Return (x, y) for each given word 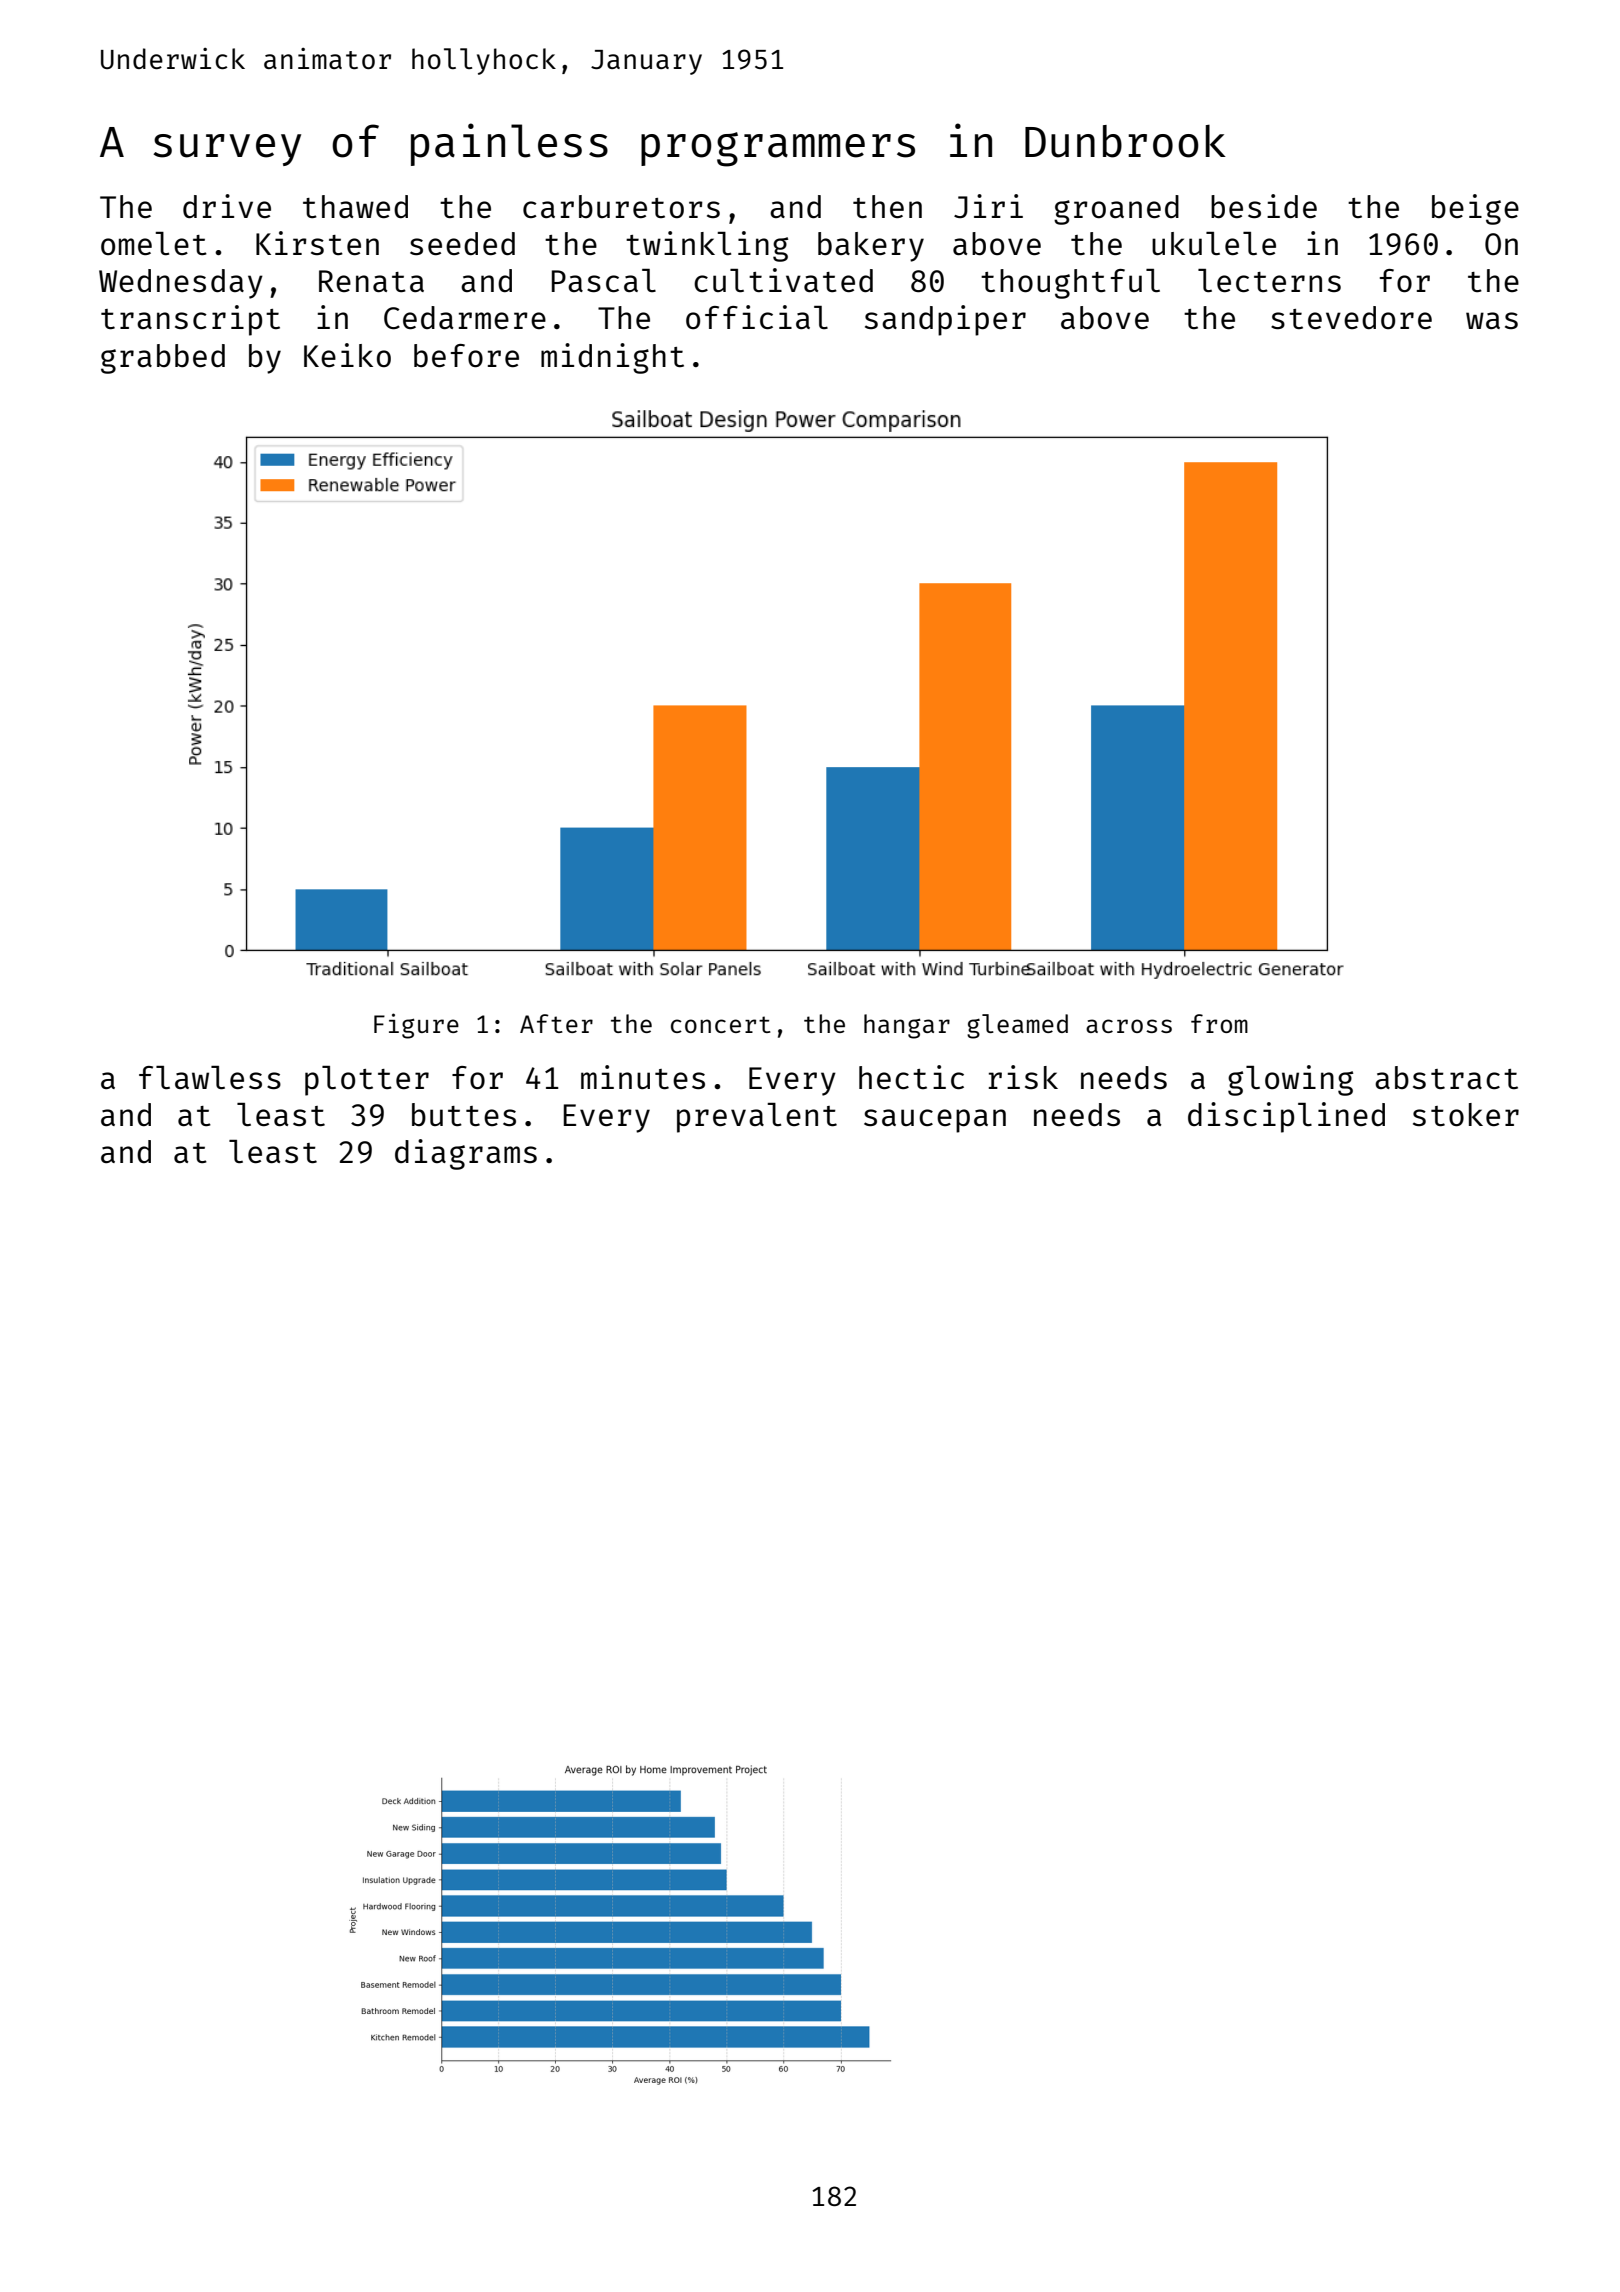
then (887, 206)
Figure (416, 1026)
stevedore (1351, 317)
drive (227, 206)
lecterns (1269, 280)
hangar (907, 1026)
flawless (210, 1077)
